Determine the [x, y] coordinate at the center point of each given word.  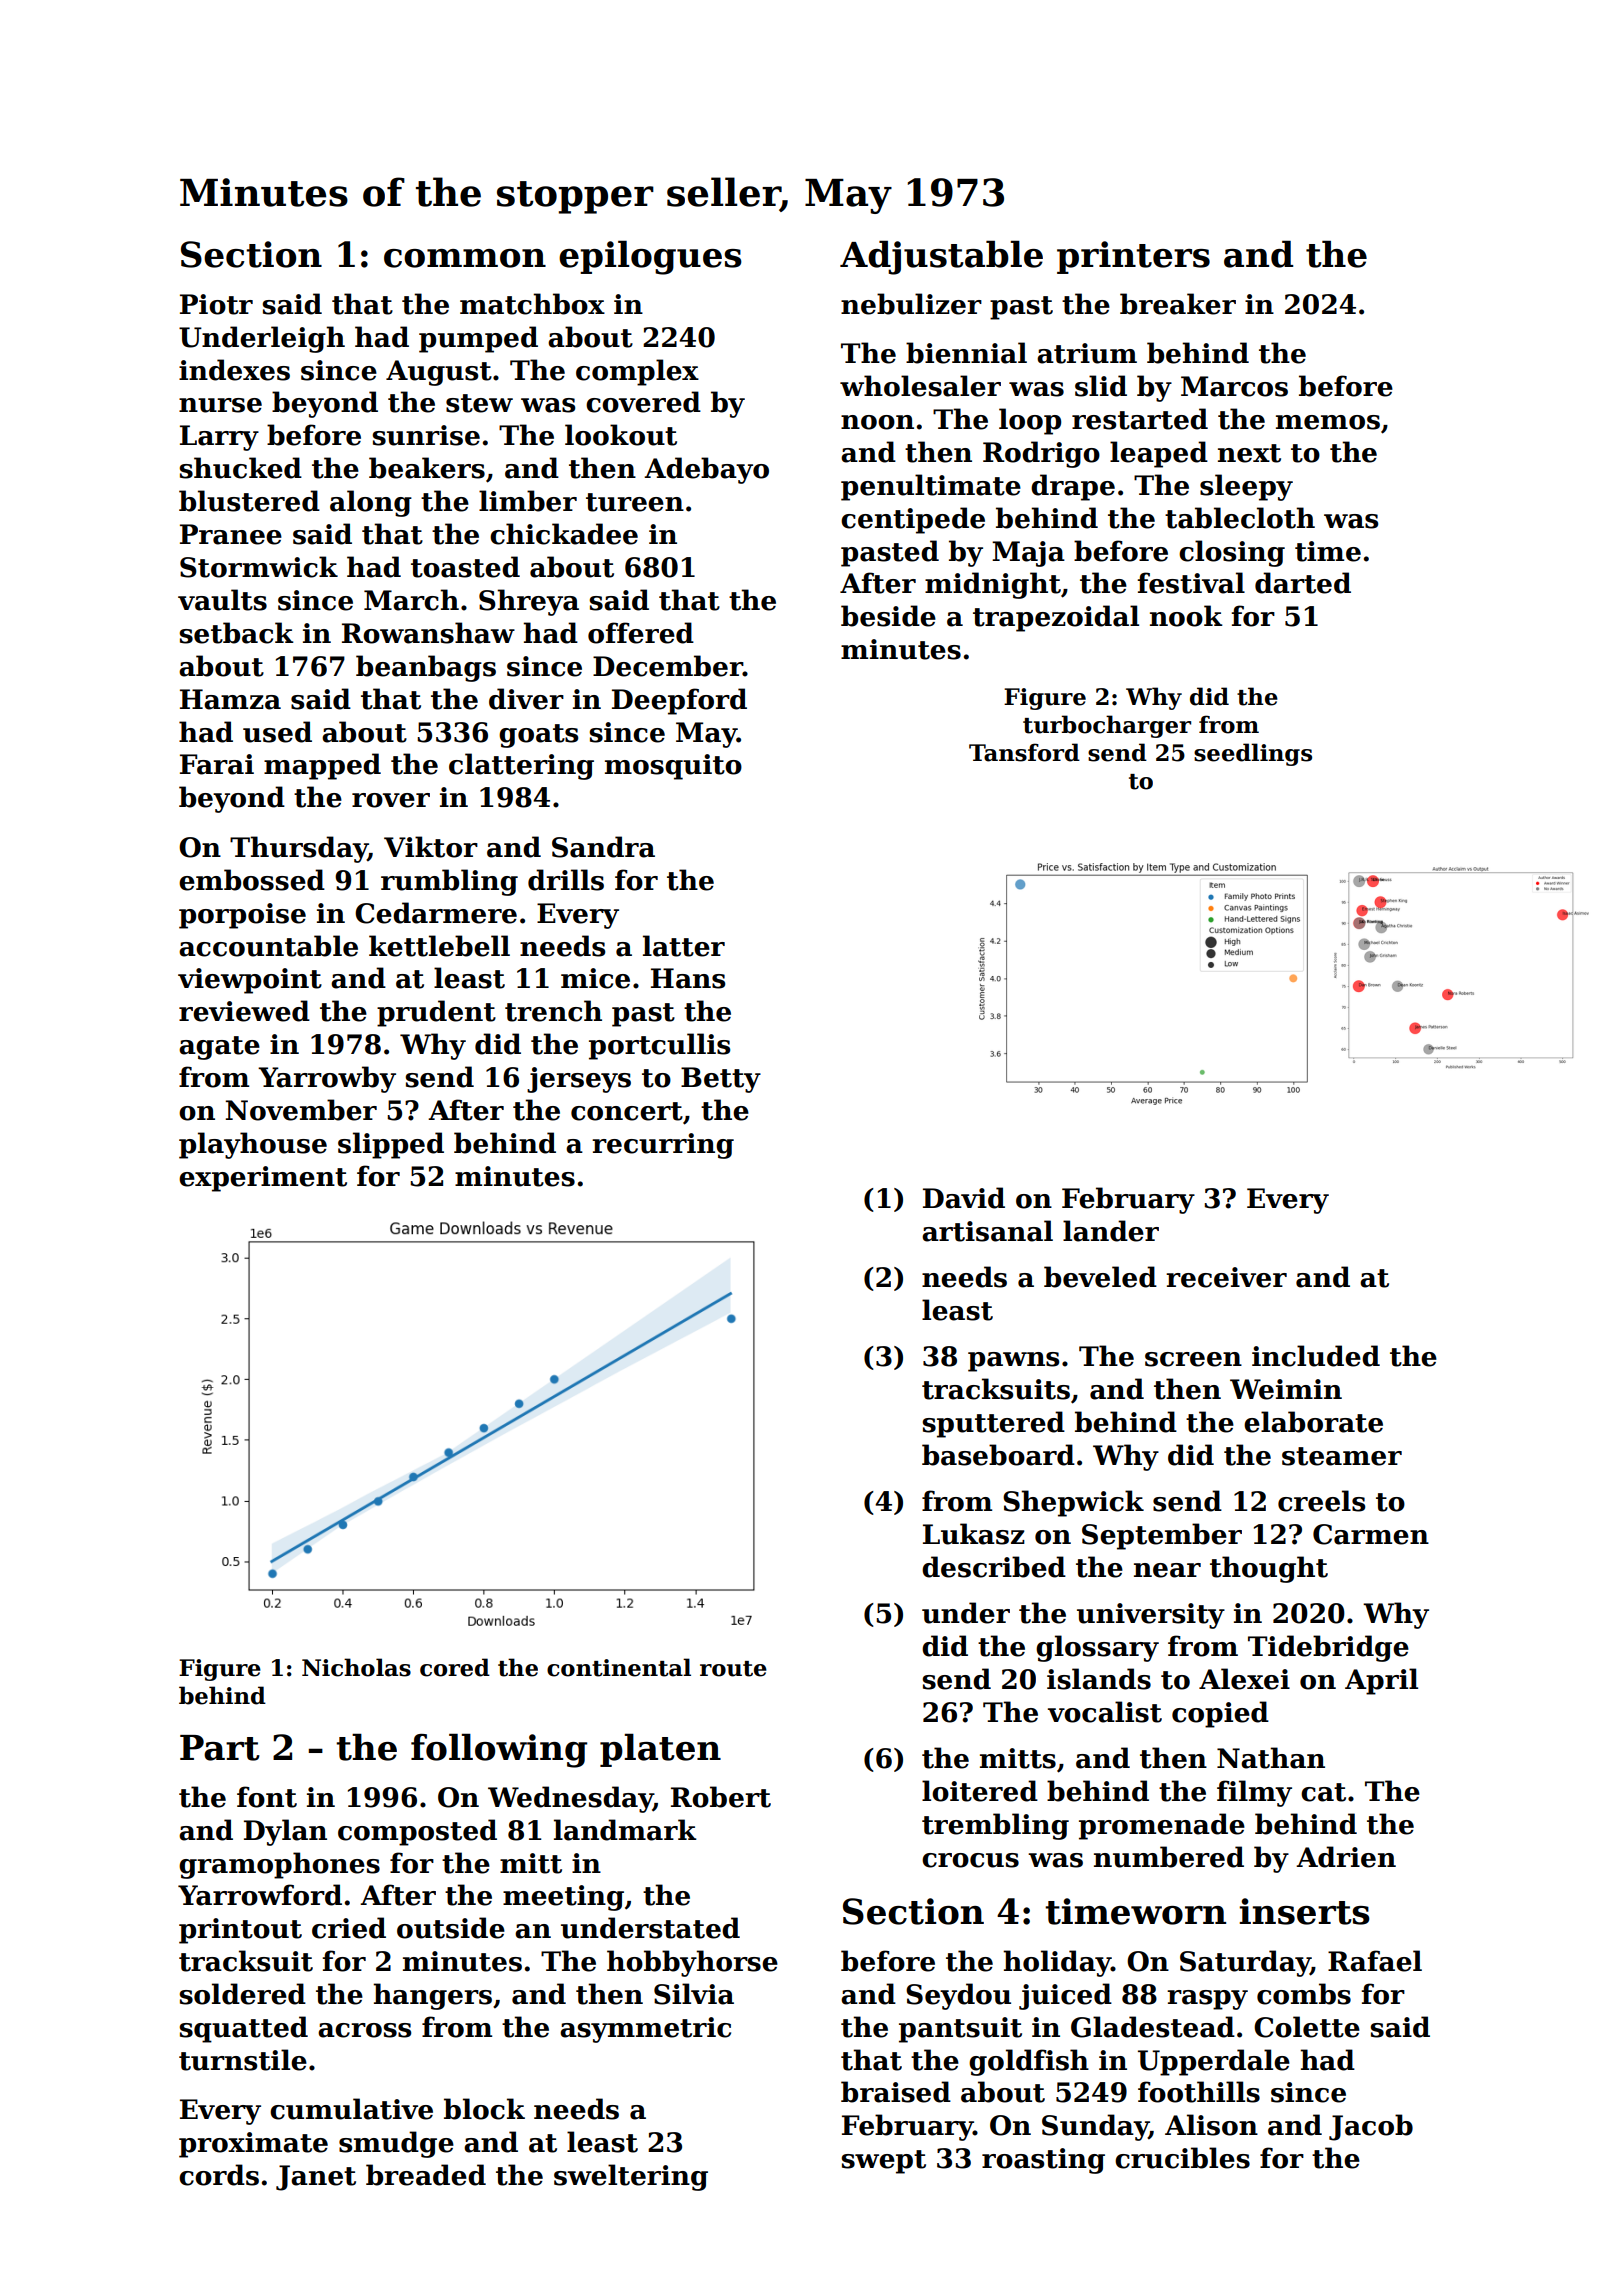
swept [883, 2162]
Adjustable [941, 257]
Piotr [216, 304]
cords [219, 2175]
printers [1133, 257]
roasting [1043, 2161]
